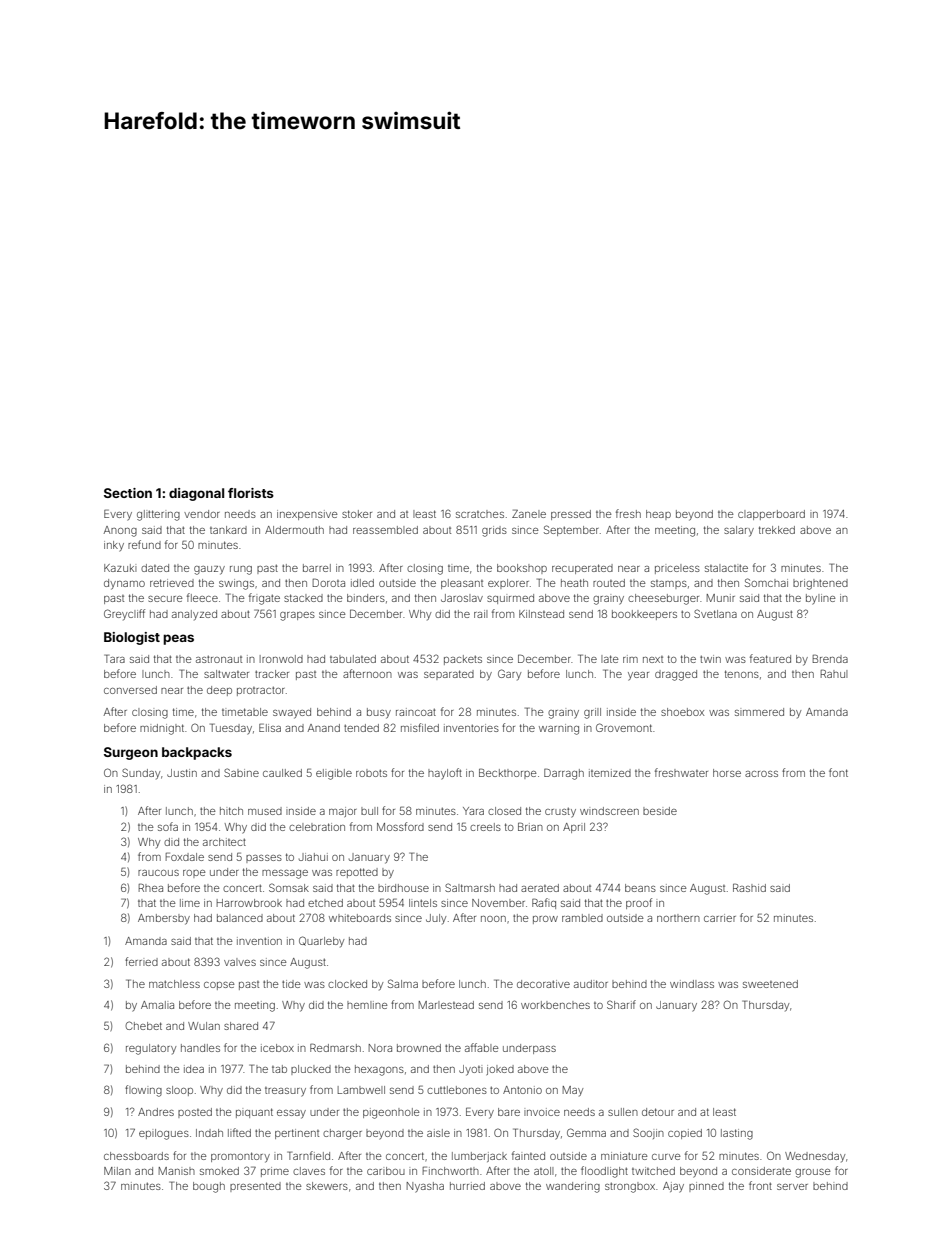  I want to click on bough, so click(209, 1187).
